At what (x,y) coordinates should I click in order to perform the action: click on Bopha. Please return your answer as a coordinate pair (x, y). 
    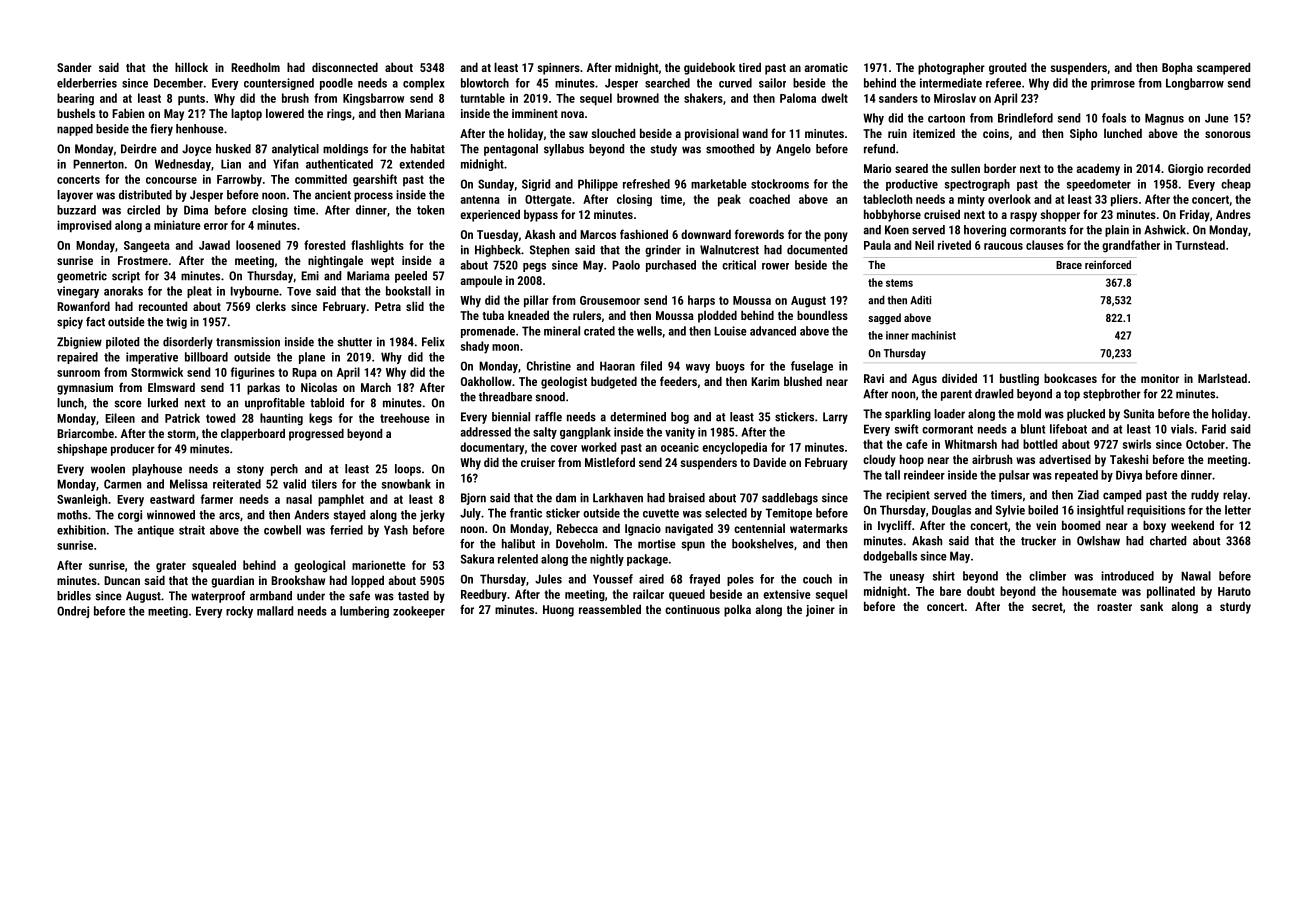
    Looking at the image, I should click on (1177, 68).
